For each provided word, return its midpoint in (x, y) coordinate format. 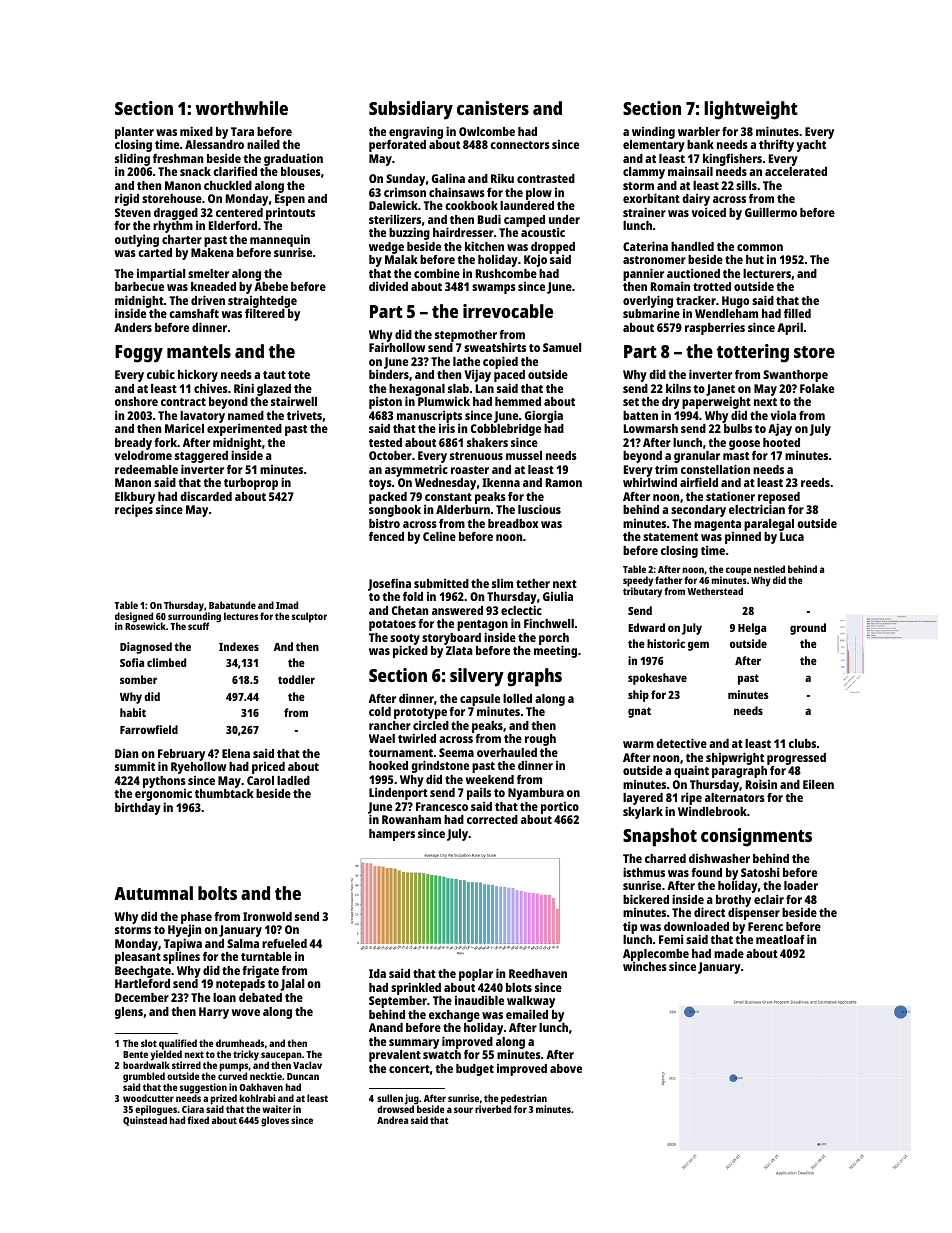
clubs (802, 743)
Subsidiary (411, 110)
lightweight (751, 110)
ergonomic (163, 795)
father (669, 580)
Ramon (564, 482)
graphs (534, 677)
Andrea (392, 1120)
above (566, 1068)
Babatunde (232, 605)
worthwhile (241, 108)
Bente (135, 1054)
